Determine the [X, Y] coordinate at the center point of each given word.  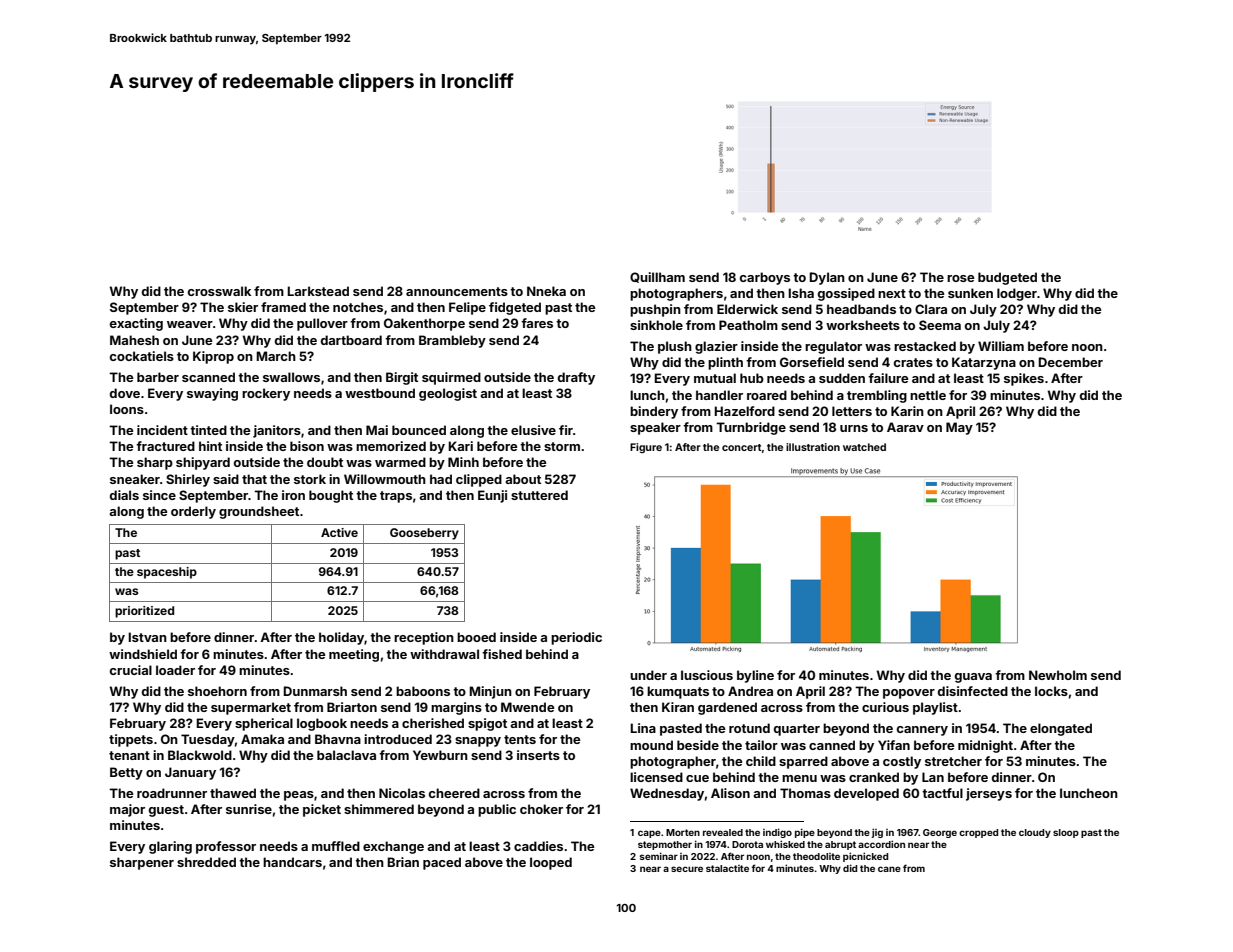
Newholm [1058, 675]
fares [537, 323]
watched [864, 447]
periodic [576, 638]
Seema [940, 325]
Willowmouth [385, 479]
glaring [170, 847]
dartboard [351, 340]
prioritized [144, 612]
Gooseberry [424, 534]
